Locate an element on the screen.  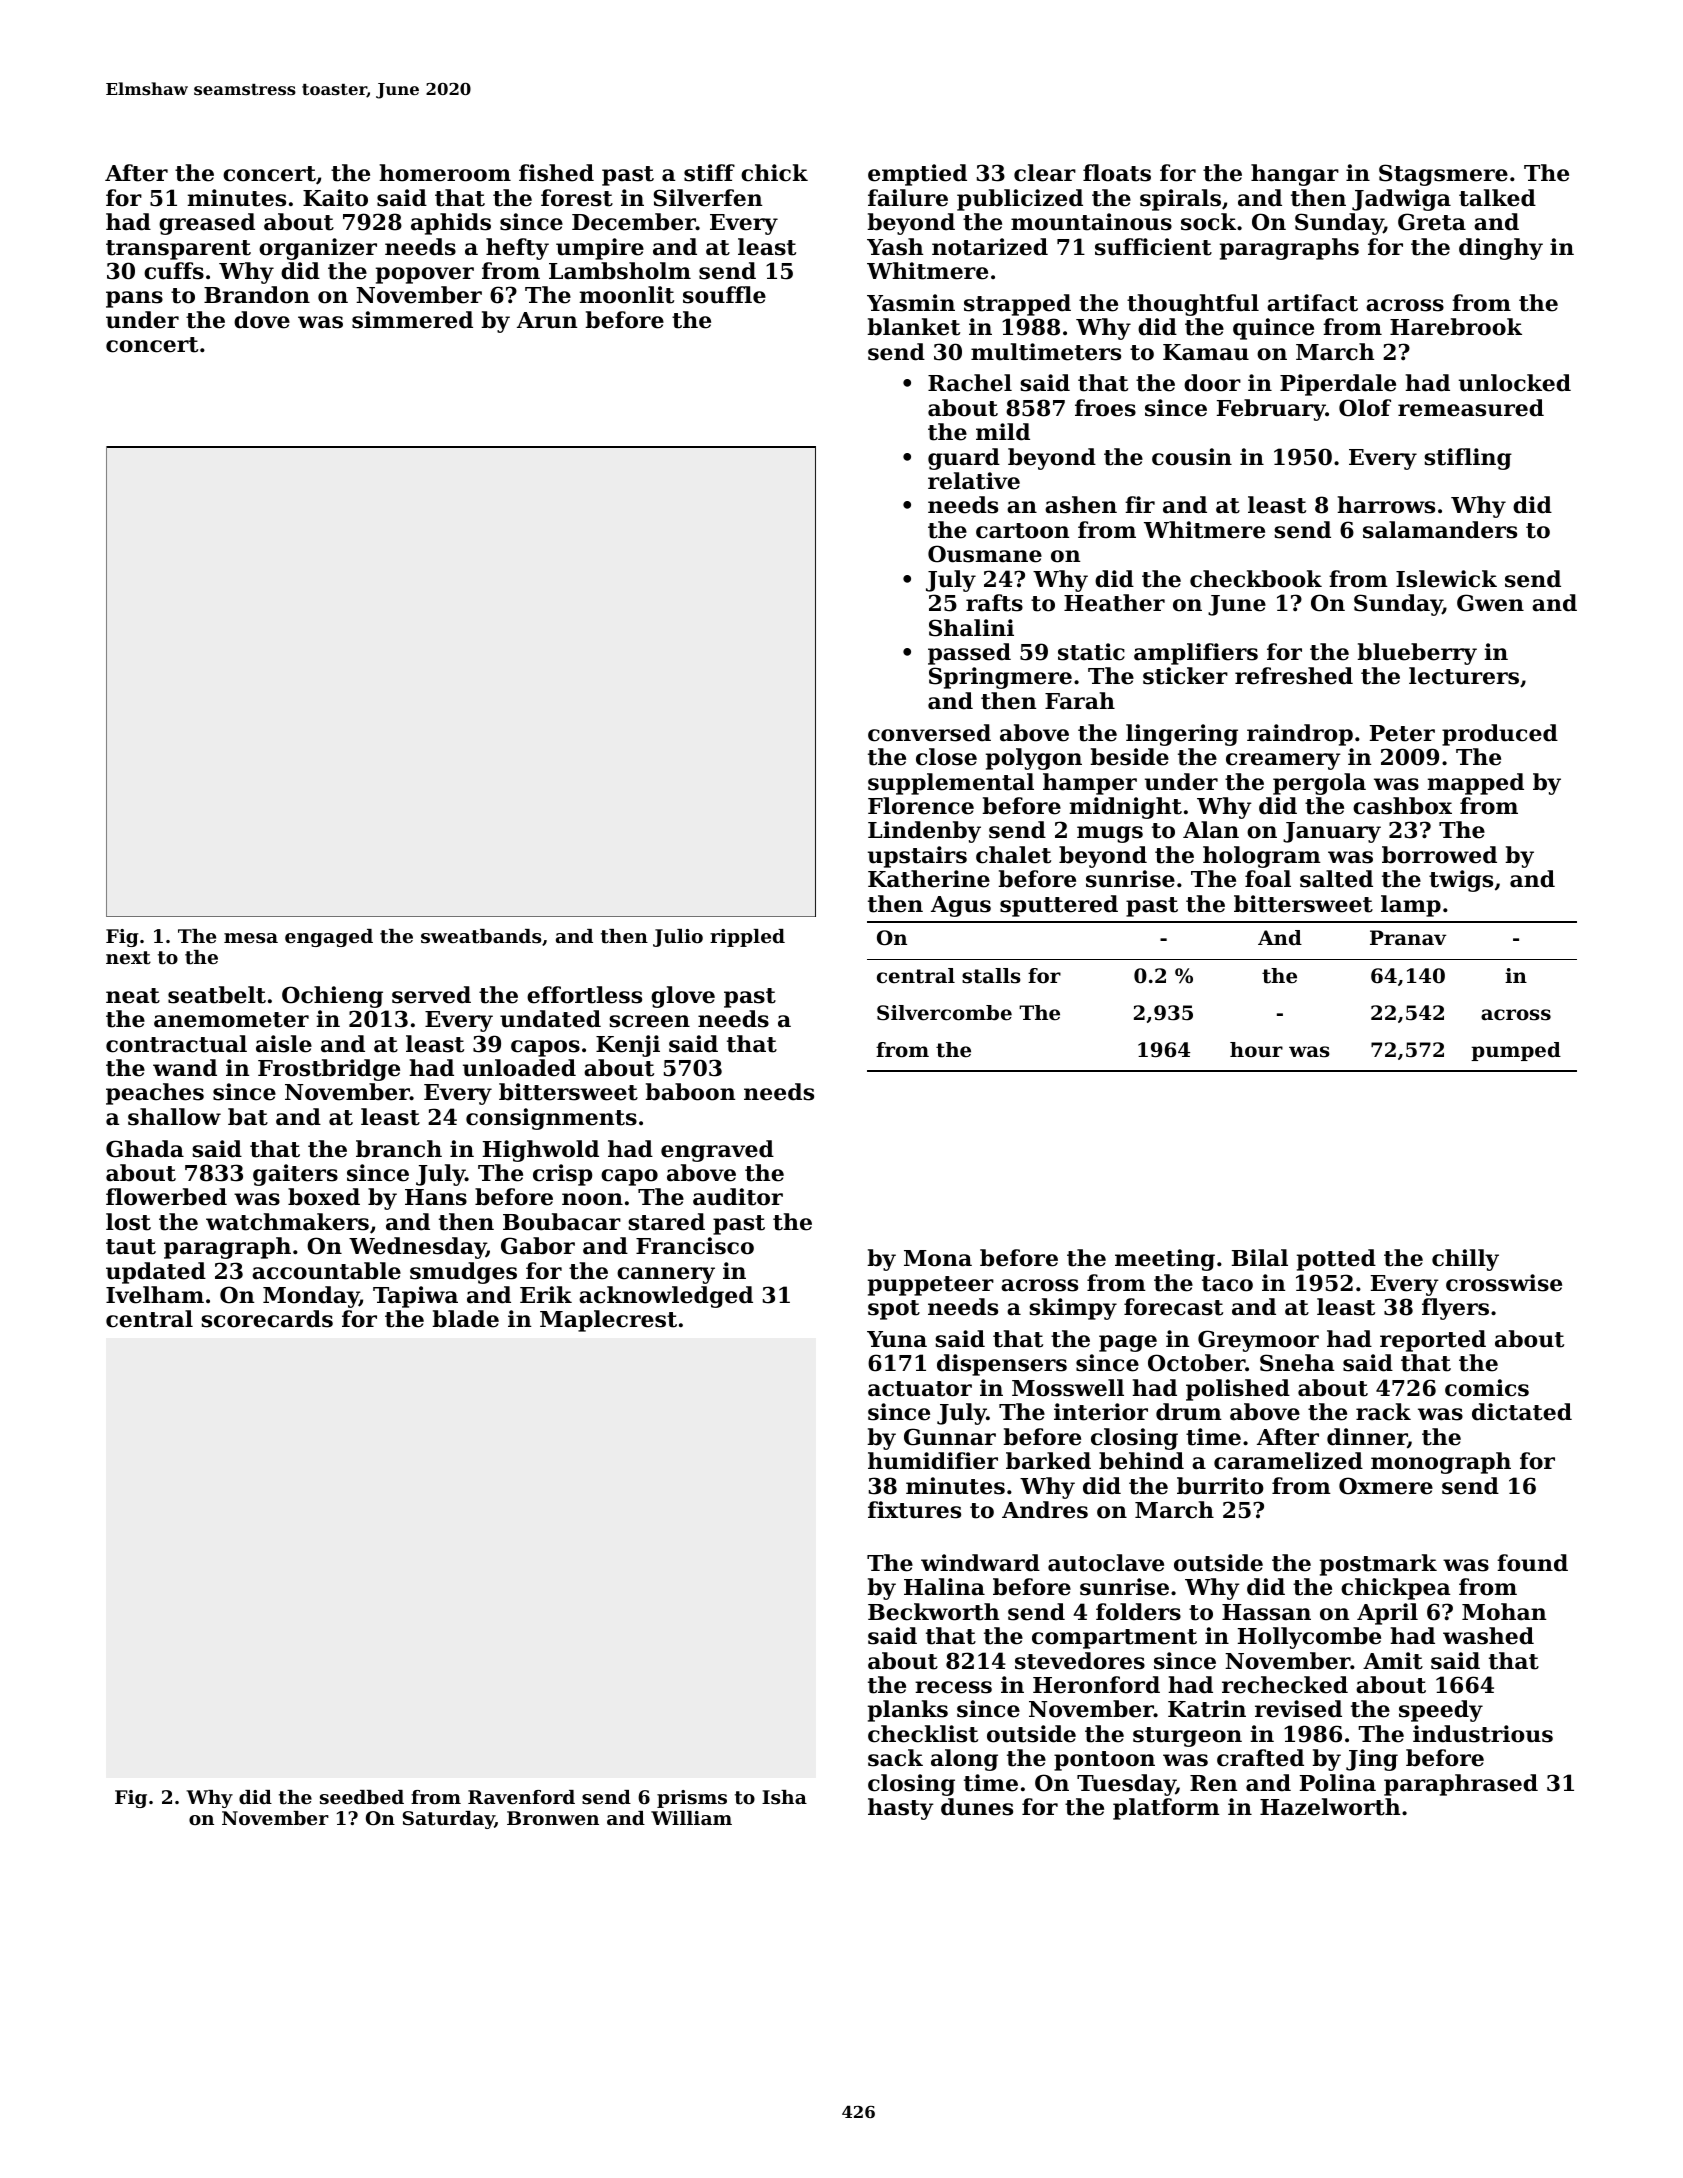
notarized is located at coordinates (990, 247).
